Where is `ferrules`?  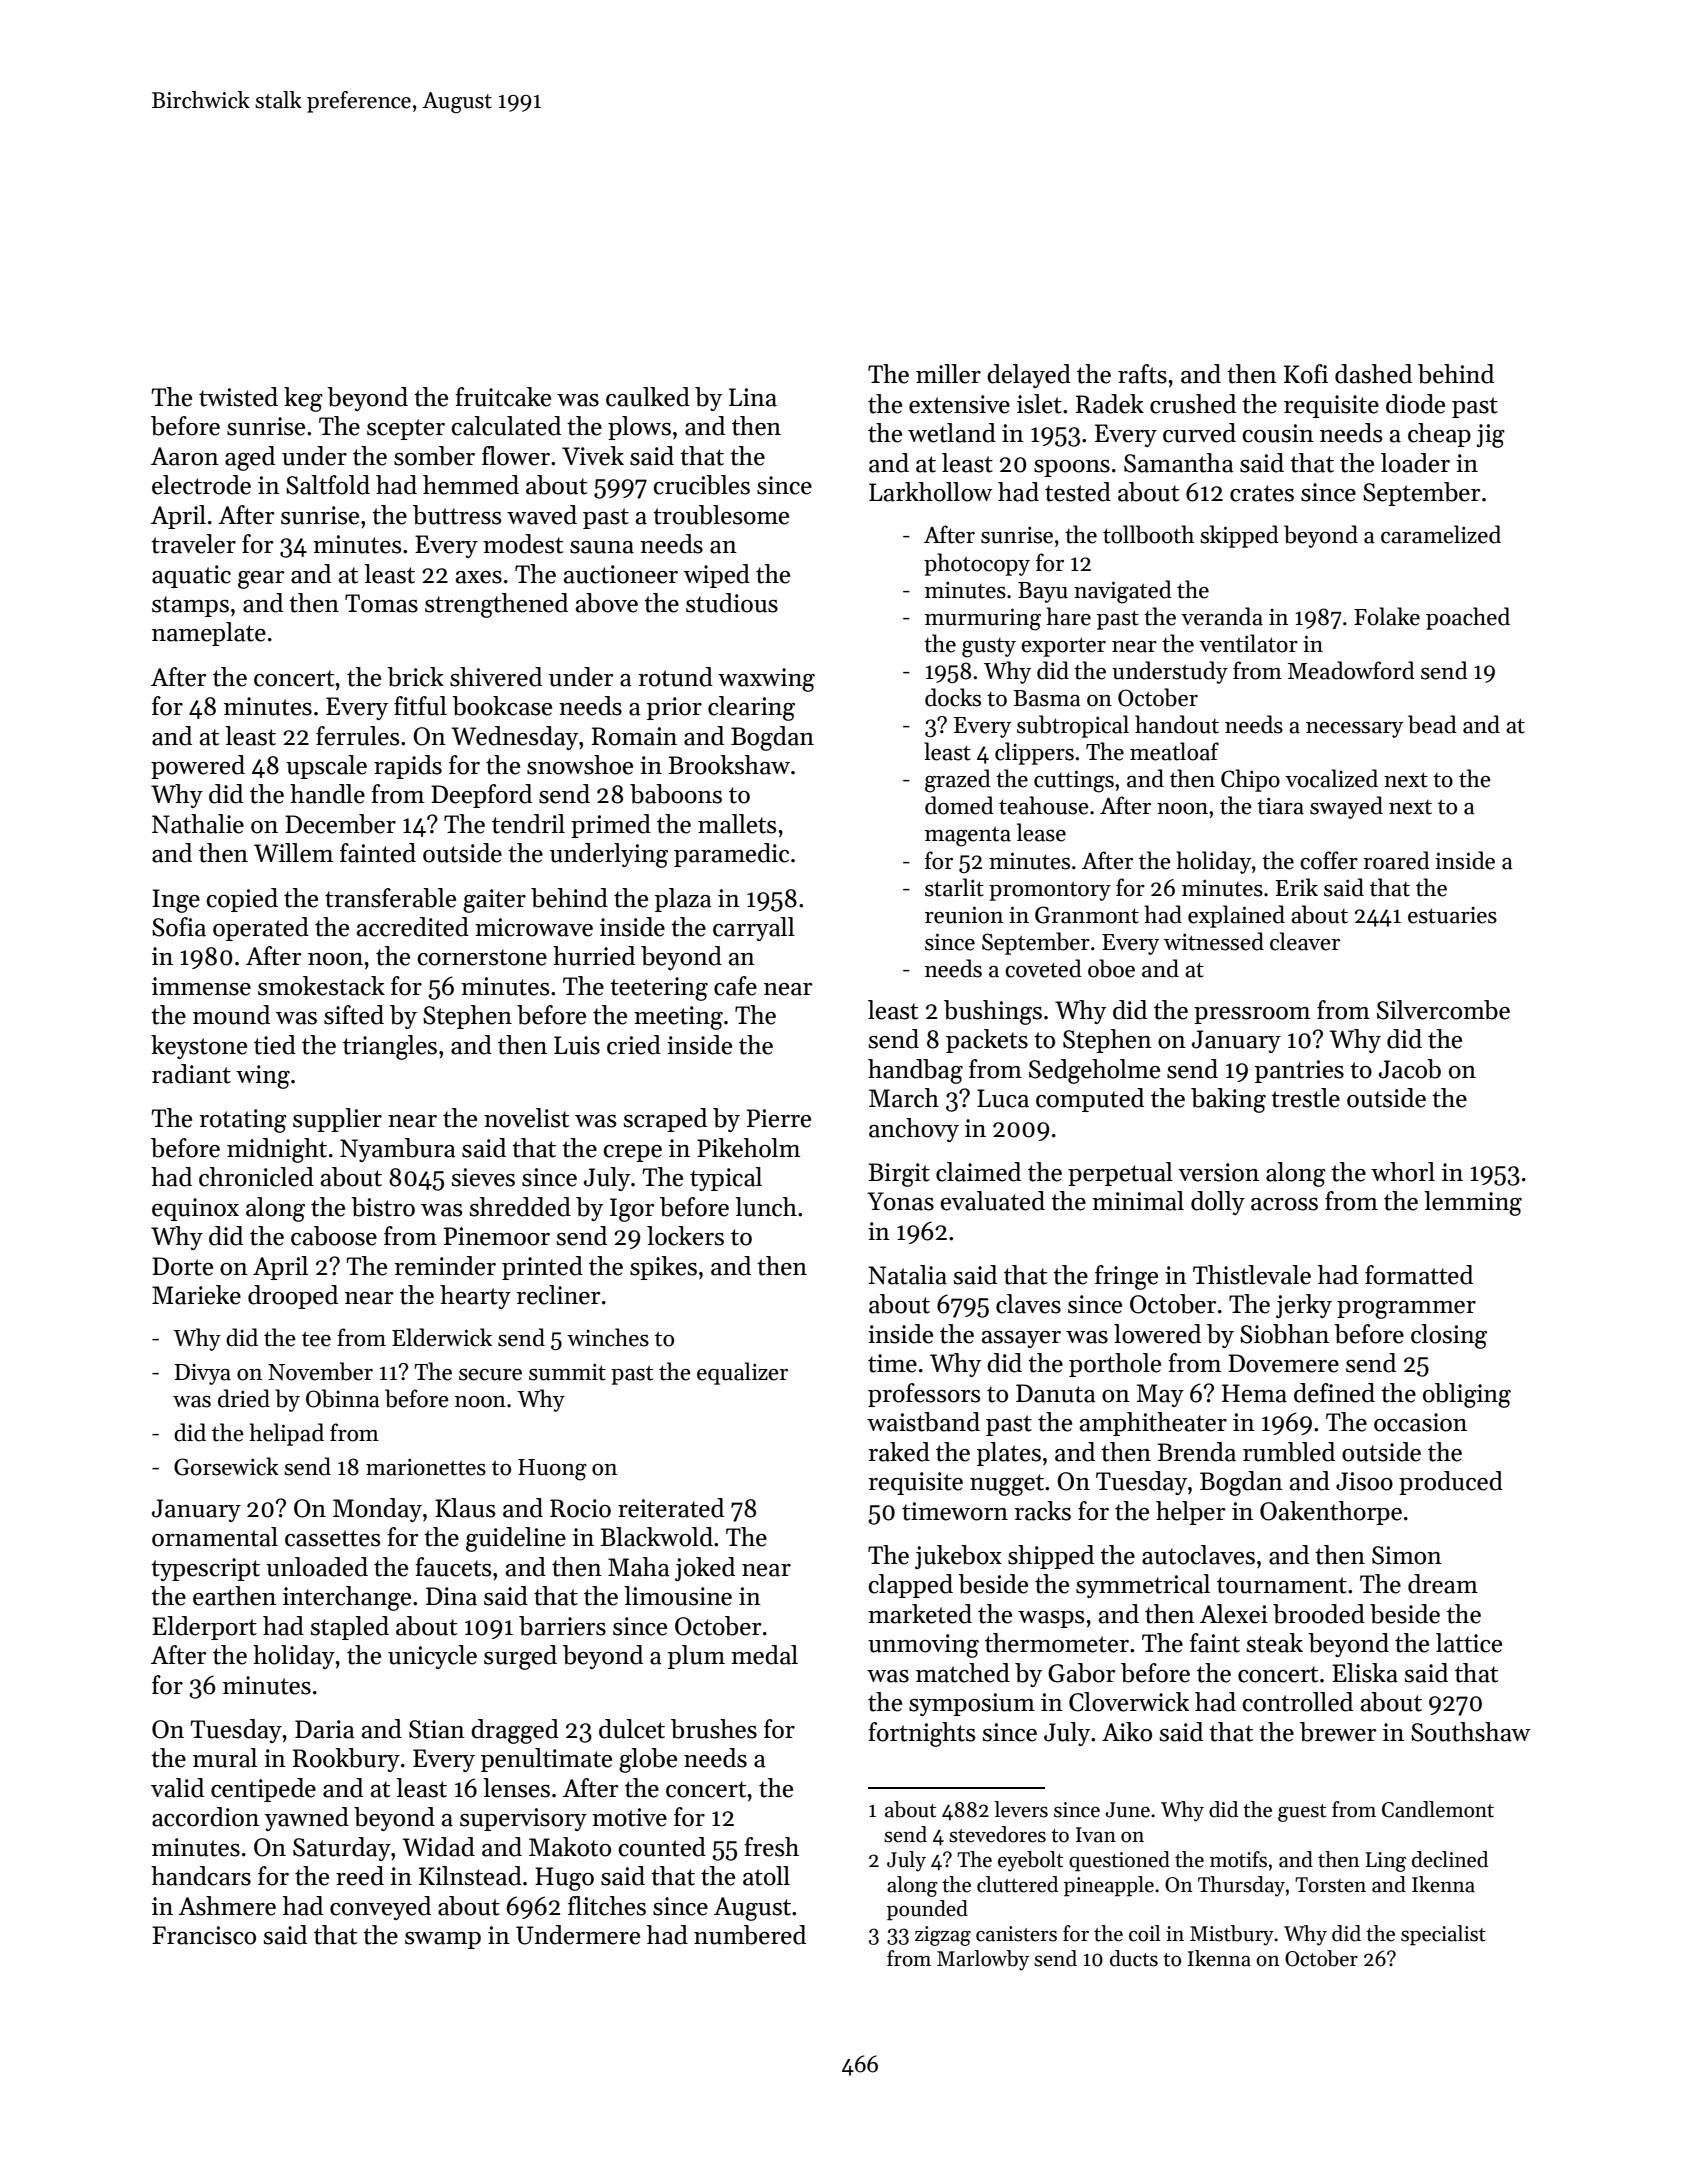
ferrules is located at coordinates (358, 736).
